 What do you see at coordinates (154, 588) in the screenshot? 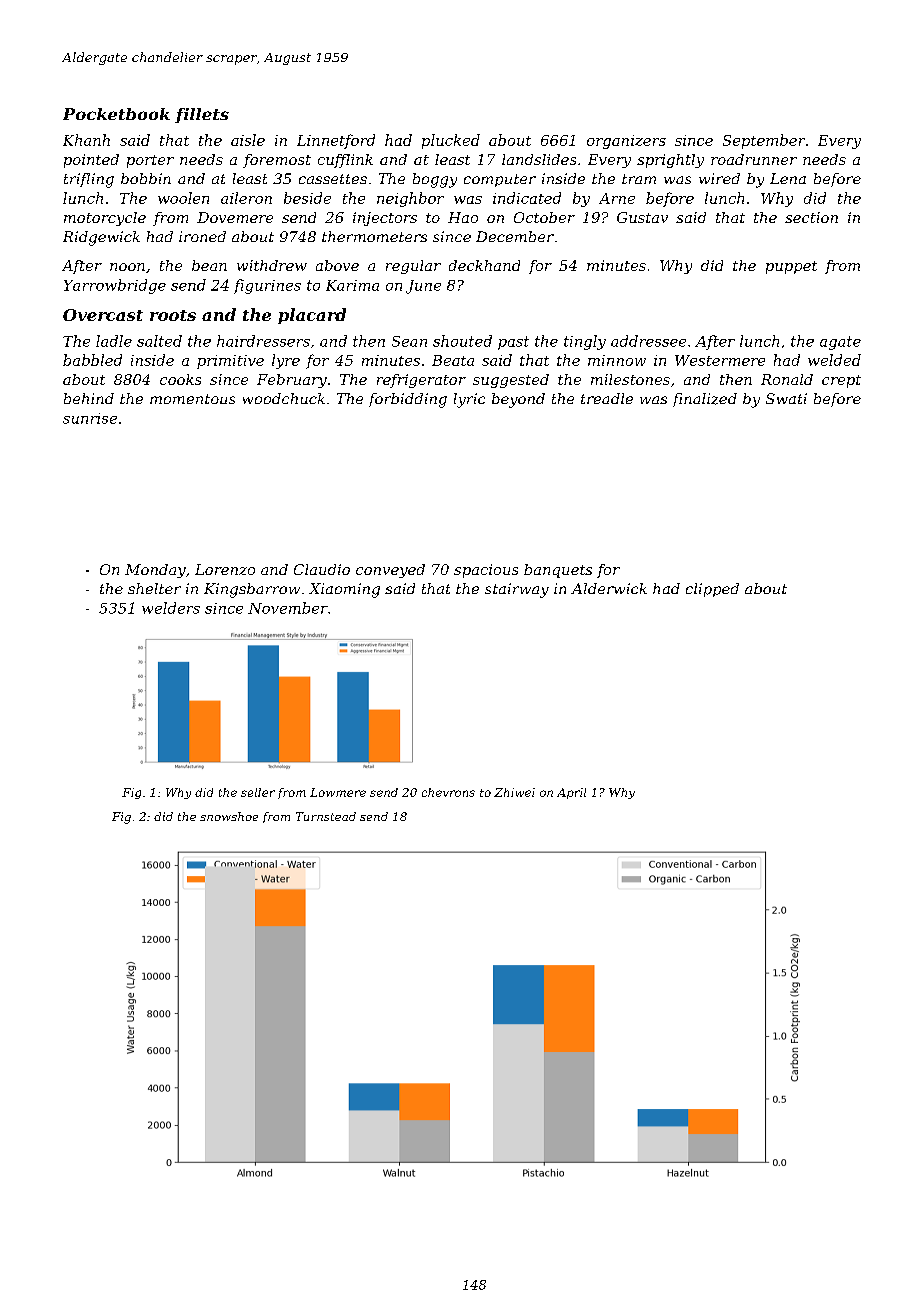
I see `shelter` at bounding box center [154, 588].
